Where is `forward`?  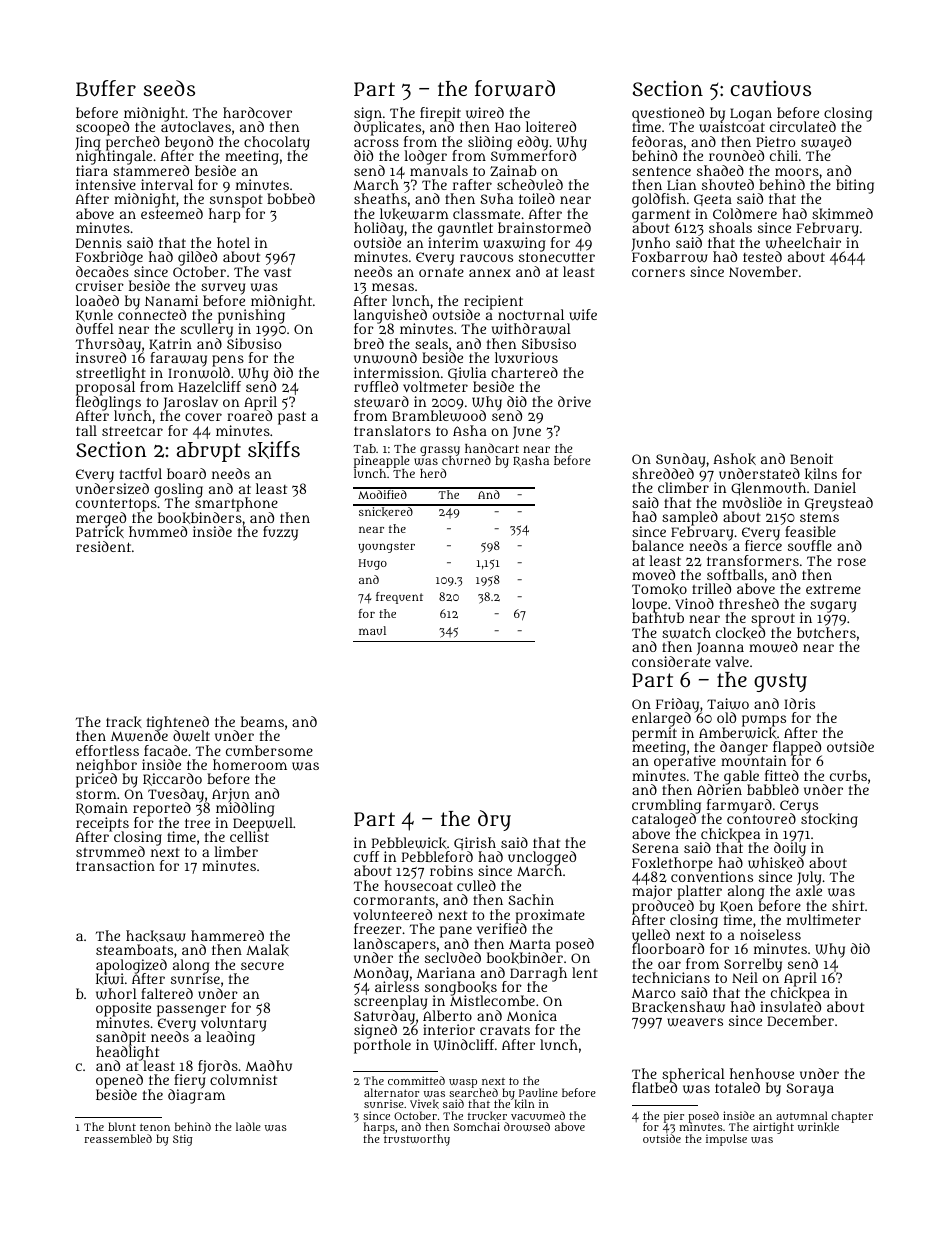
forward is located at coordinates (515, 88).
